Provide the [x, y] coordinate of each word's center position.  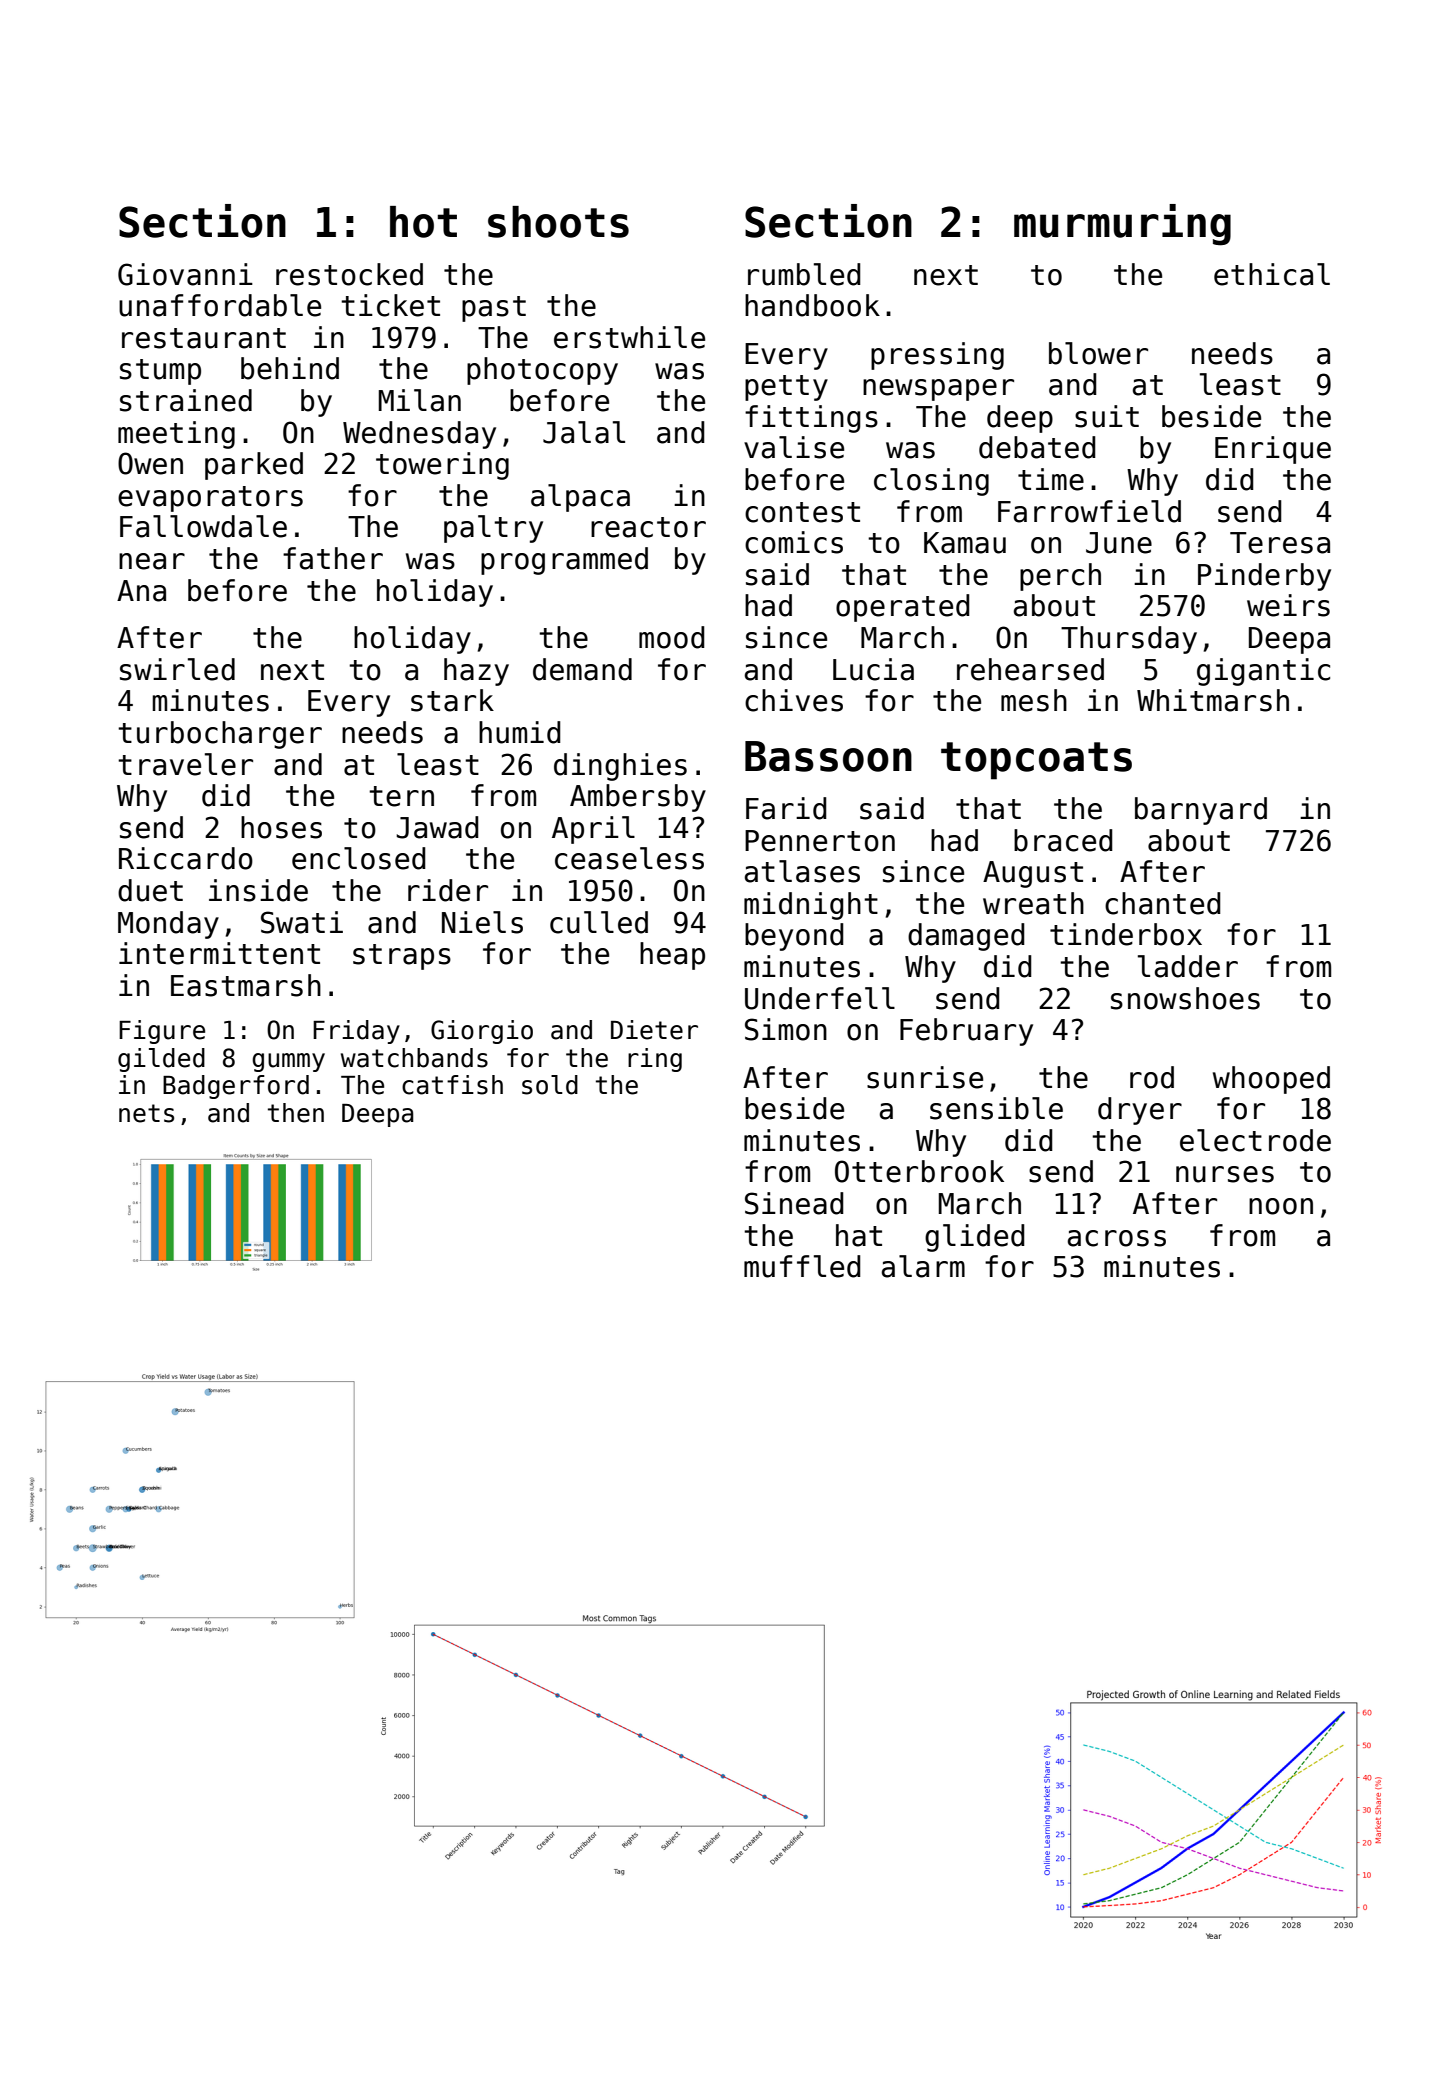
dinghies [620, 767]
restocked [349, 274]
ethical [1272, 274]
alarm [923, 1266]
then [296, 1113]
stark [452, 700]
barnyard [1201, 811]
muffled [802, 1266]
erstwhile [629, 337]
